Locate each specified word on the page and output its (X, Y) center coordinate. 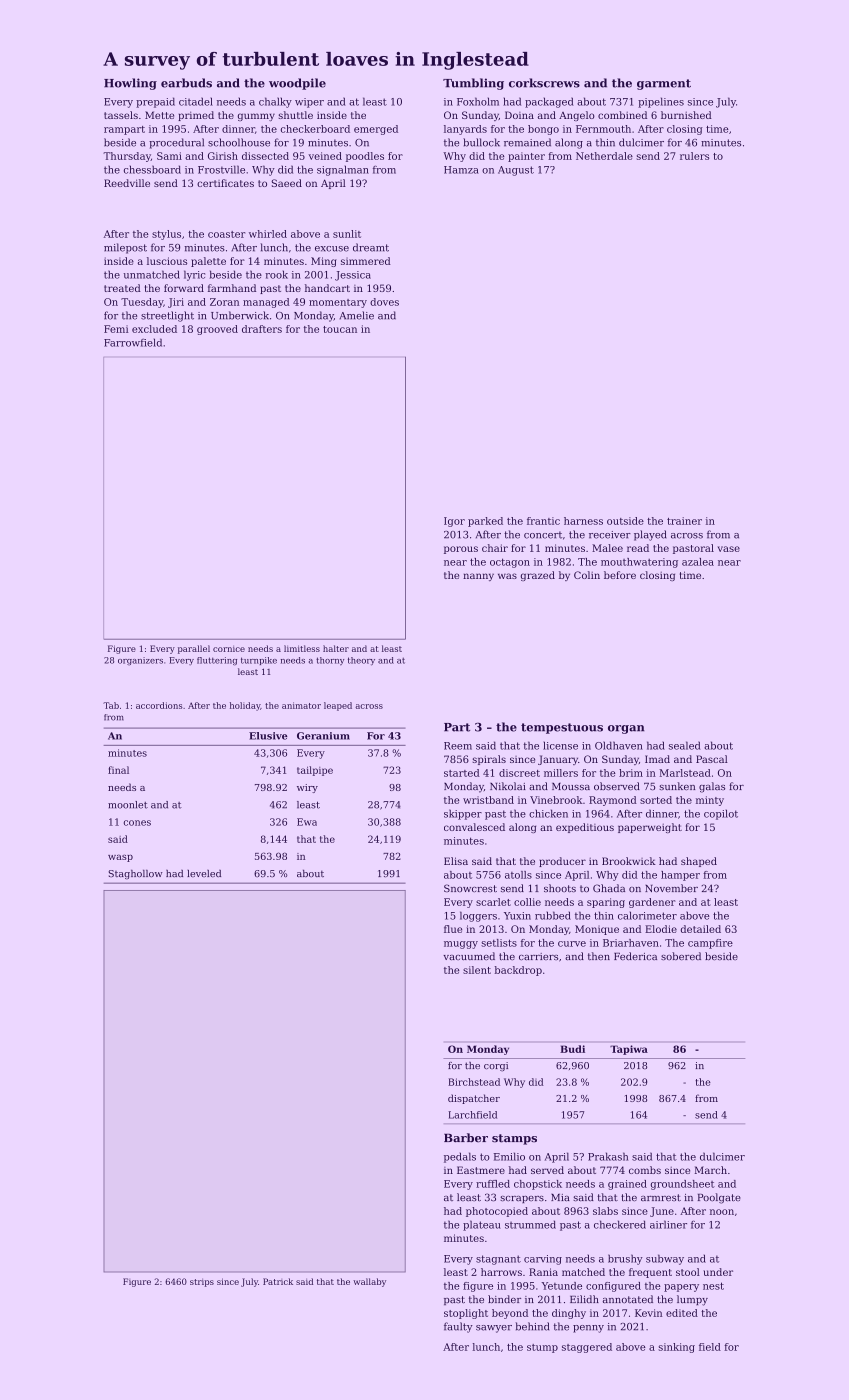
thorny (330, 661)
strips (202, 1283)
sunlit (347, 234)
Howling (130, 84)
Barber (466, 1138)
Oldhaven (619, 745)
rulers (694, 156)
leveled (204, 873)
